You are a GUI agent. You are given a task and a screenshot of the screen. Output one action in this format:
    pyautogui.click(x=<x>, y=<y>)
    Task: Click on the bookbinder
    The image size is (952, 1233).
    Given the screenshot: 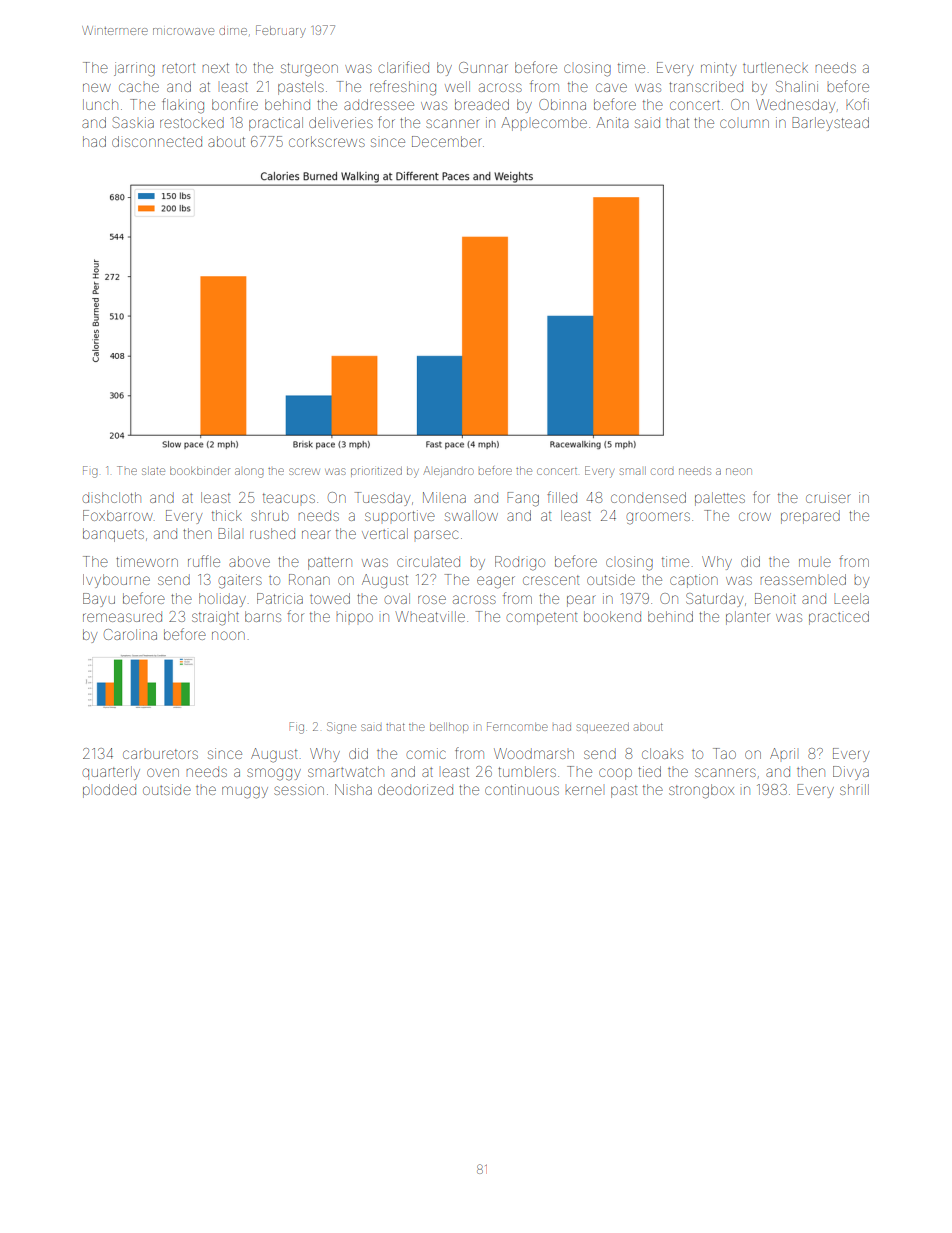 What is the action you would take?
    pyautogui.click(x=200, y=471)
